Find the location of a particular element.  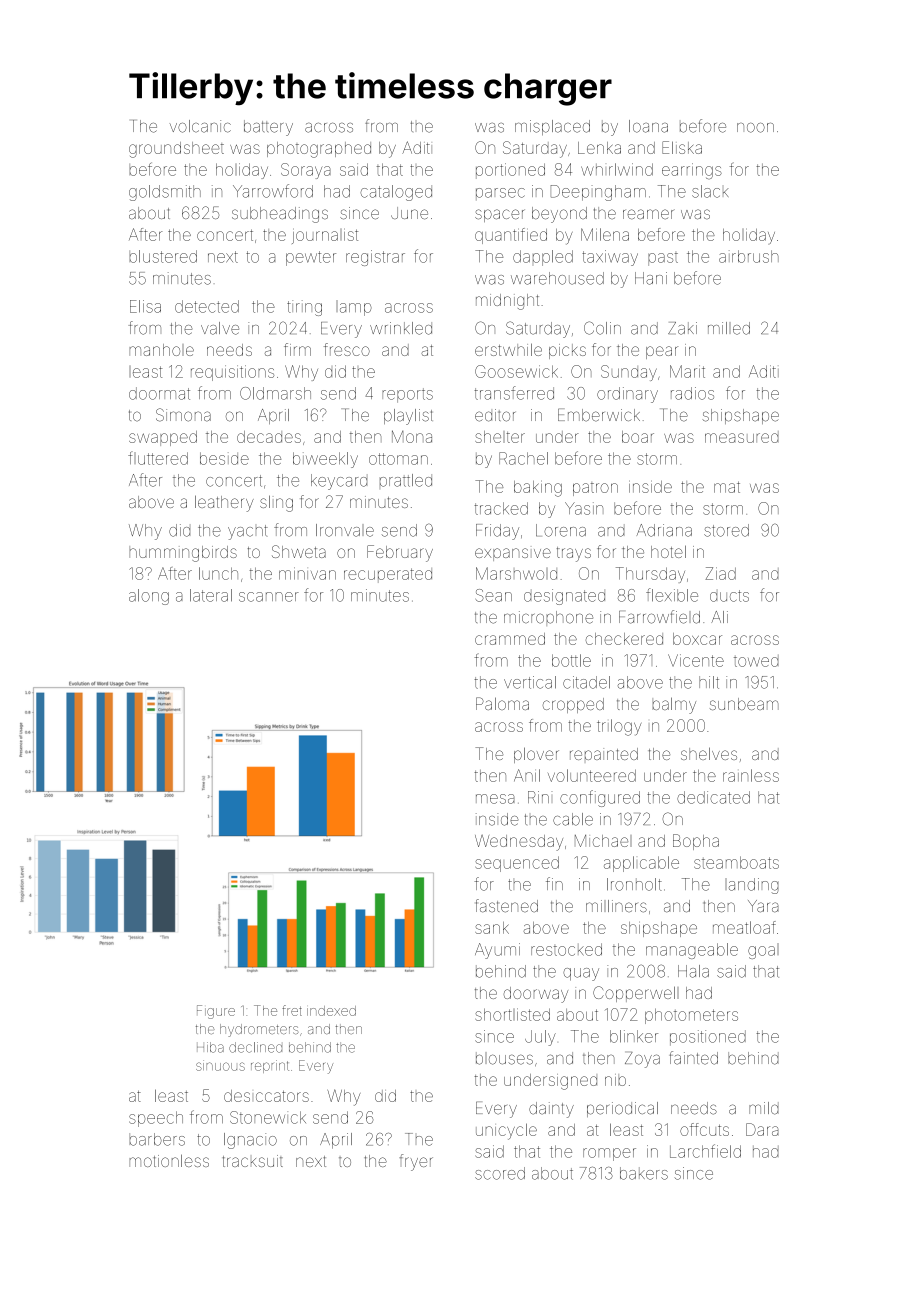

misplaced is located at coordinates (552, 127).
